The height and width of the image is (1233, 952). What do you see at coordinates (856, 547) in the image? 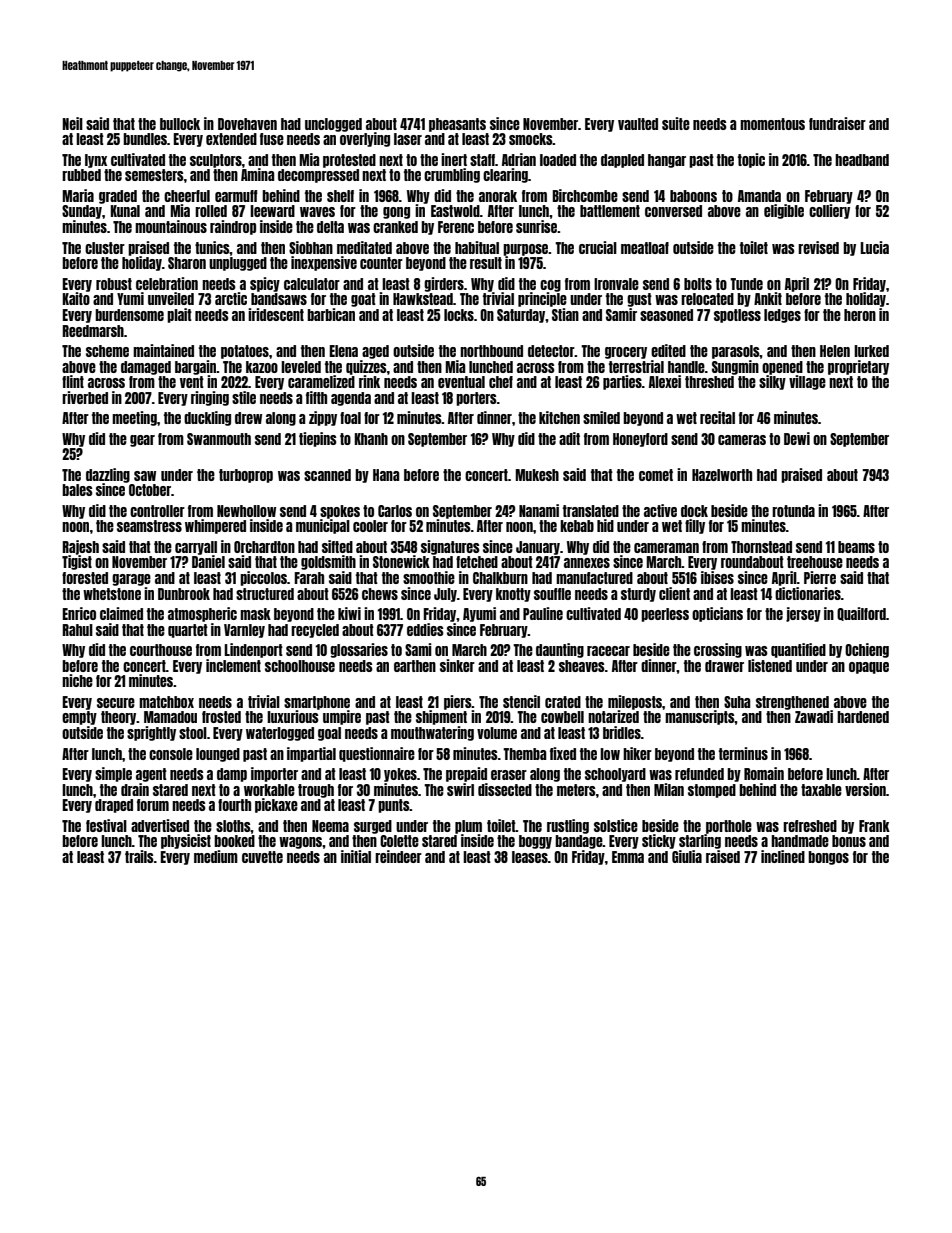
I see `beams` at bounding box center [856, 547].
